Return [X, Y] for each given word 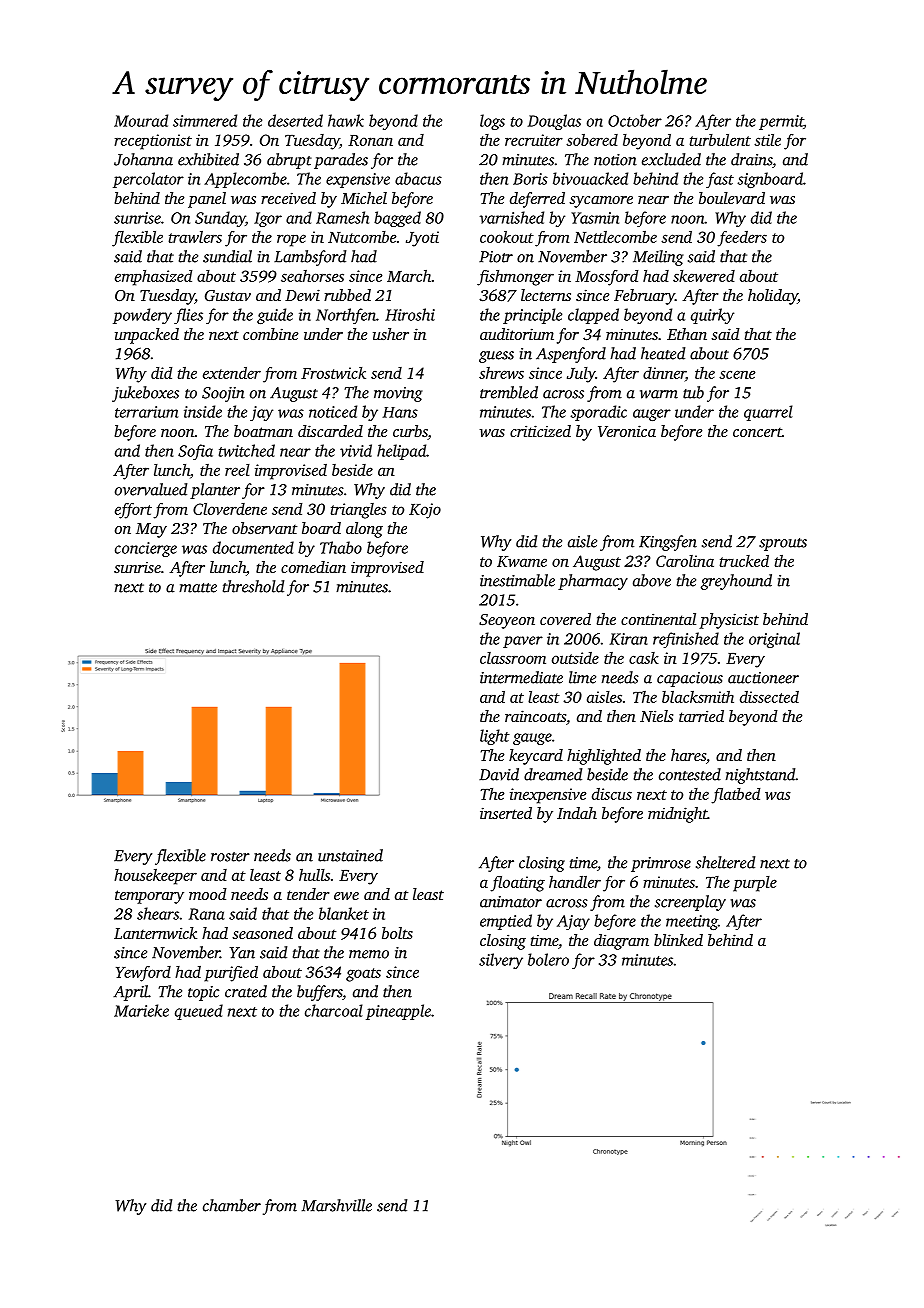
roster [230, 857]
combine [270, 334]
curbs [410, 432]
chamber [232, 1205]
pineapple [398, 1012]
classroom [513, 658]
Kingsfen [668, 543]
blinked [678, 940]
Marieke [141, 1010]
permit [781, 122]
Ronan [370, 140]
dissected [769, 697]
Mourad [141, 120]
